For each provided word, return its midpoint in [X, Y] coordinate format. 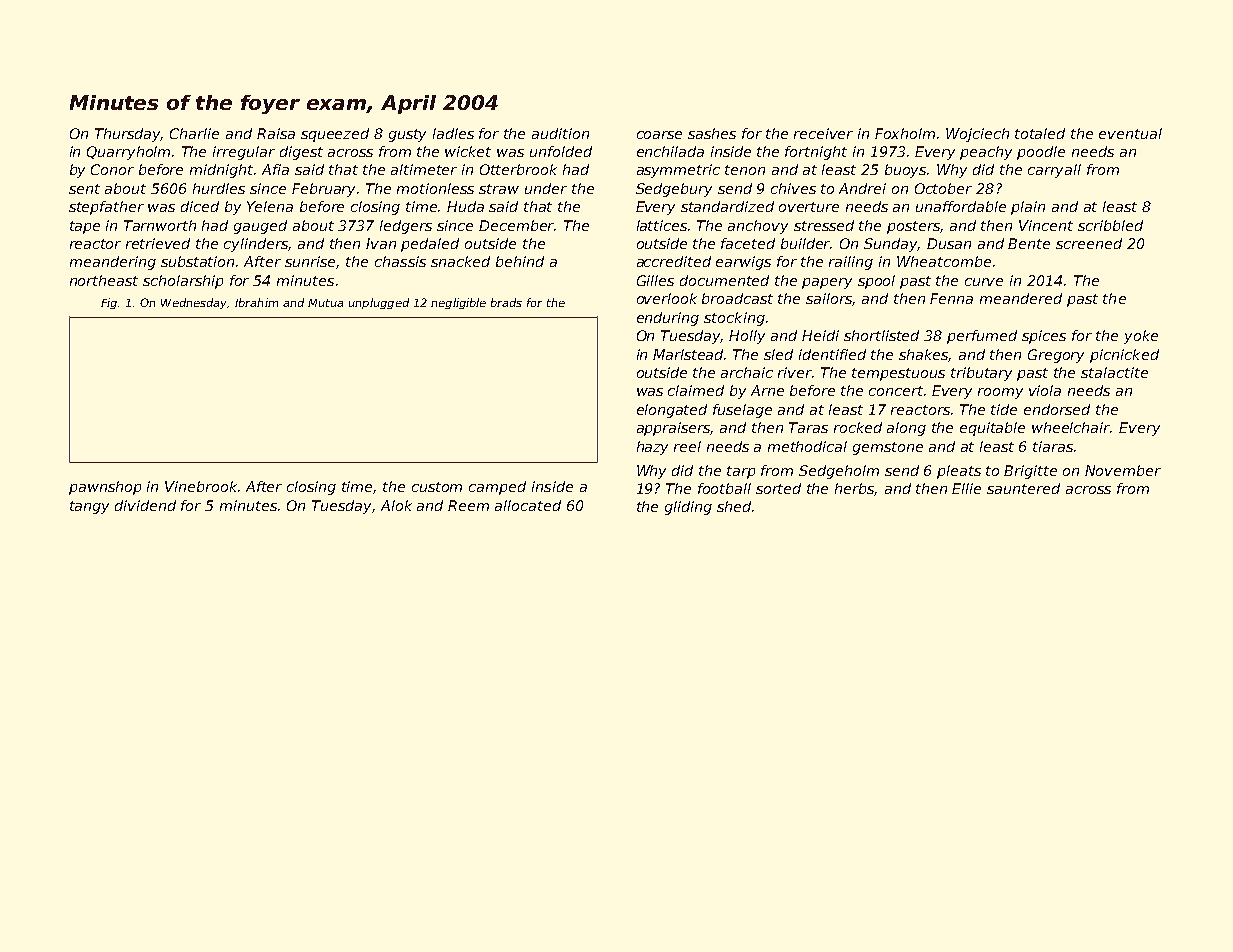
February [323, 190]
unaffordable [961, 206]
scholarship [183, 282]
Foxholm [905, 133]
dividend [145, 505]
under [546, 188]
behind [520, 261]
